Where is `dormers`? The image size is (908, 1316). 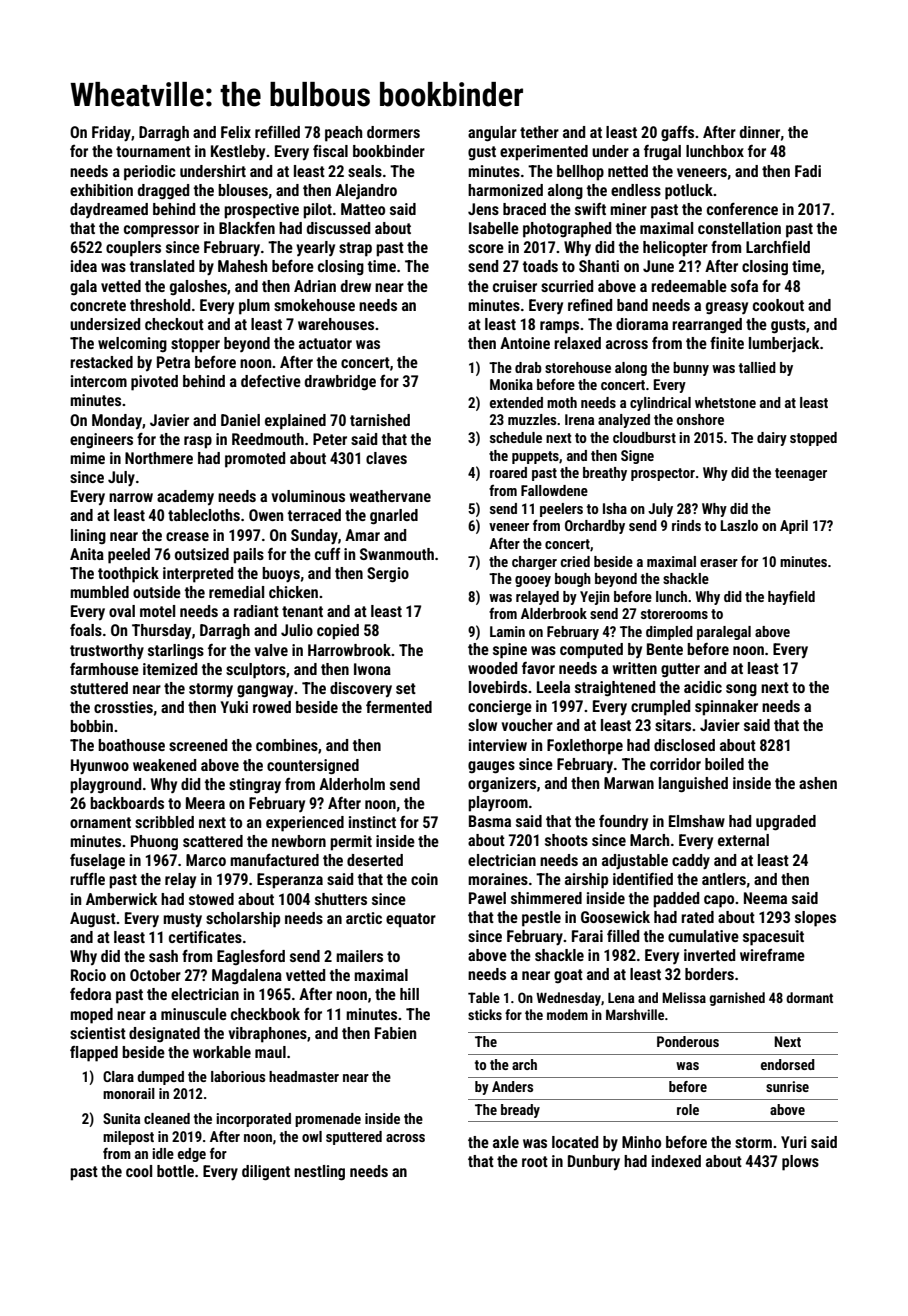
dormers is located at coordinates (393, 132).
